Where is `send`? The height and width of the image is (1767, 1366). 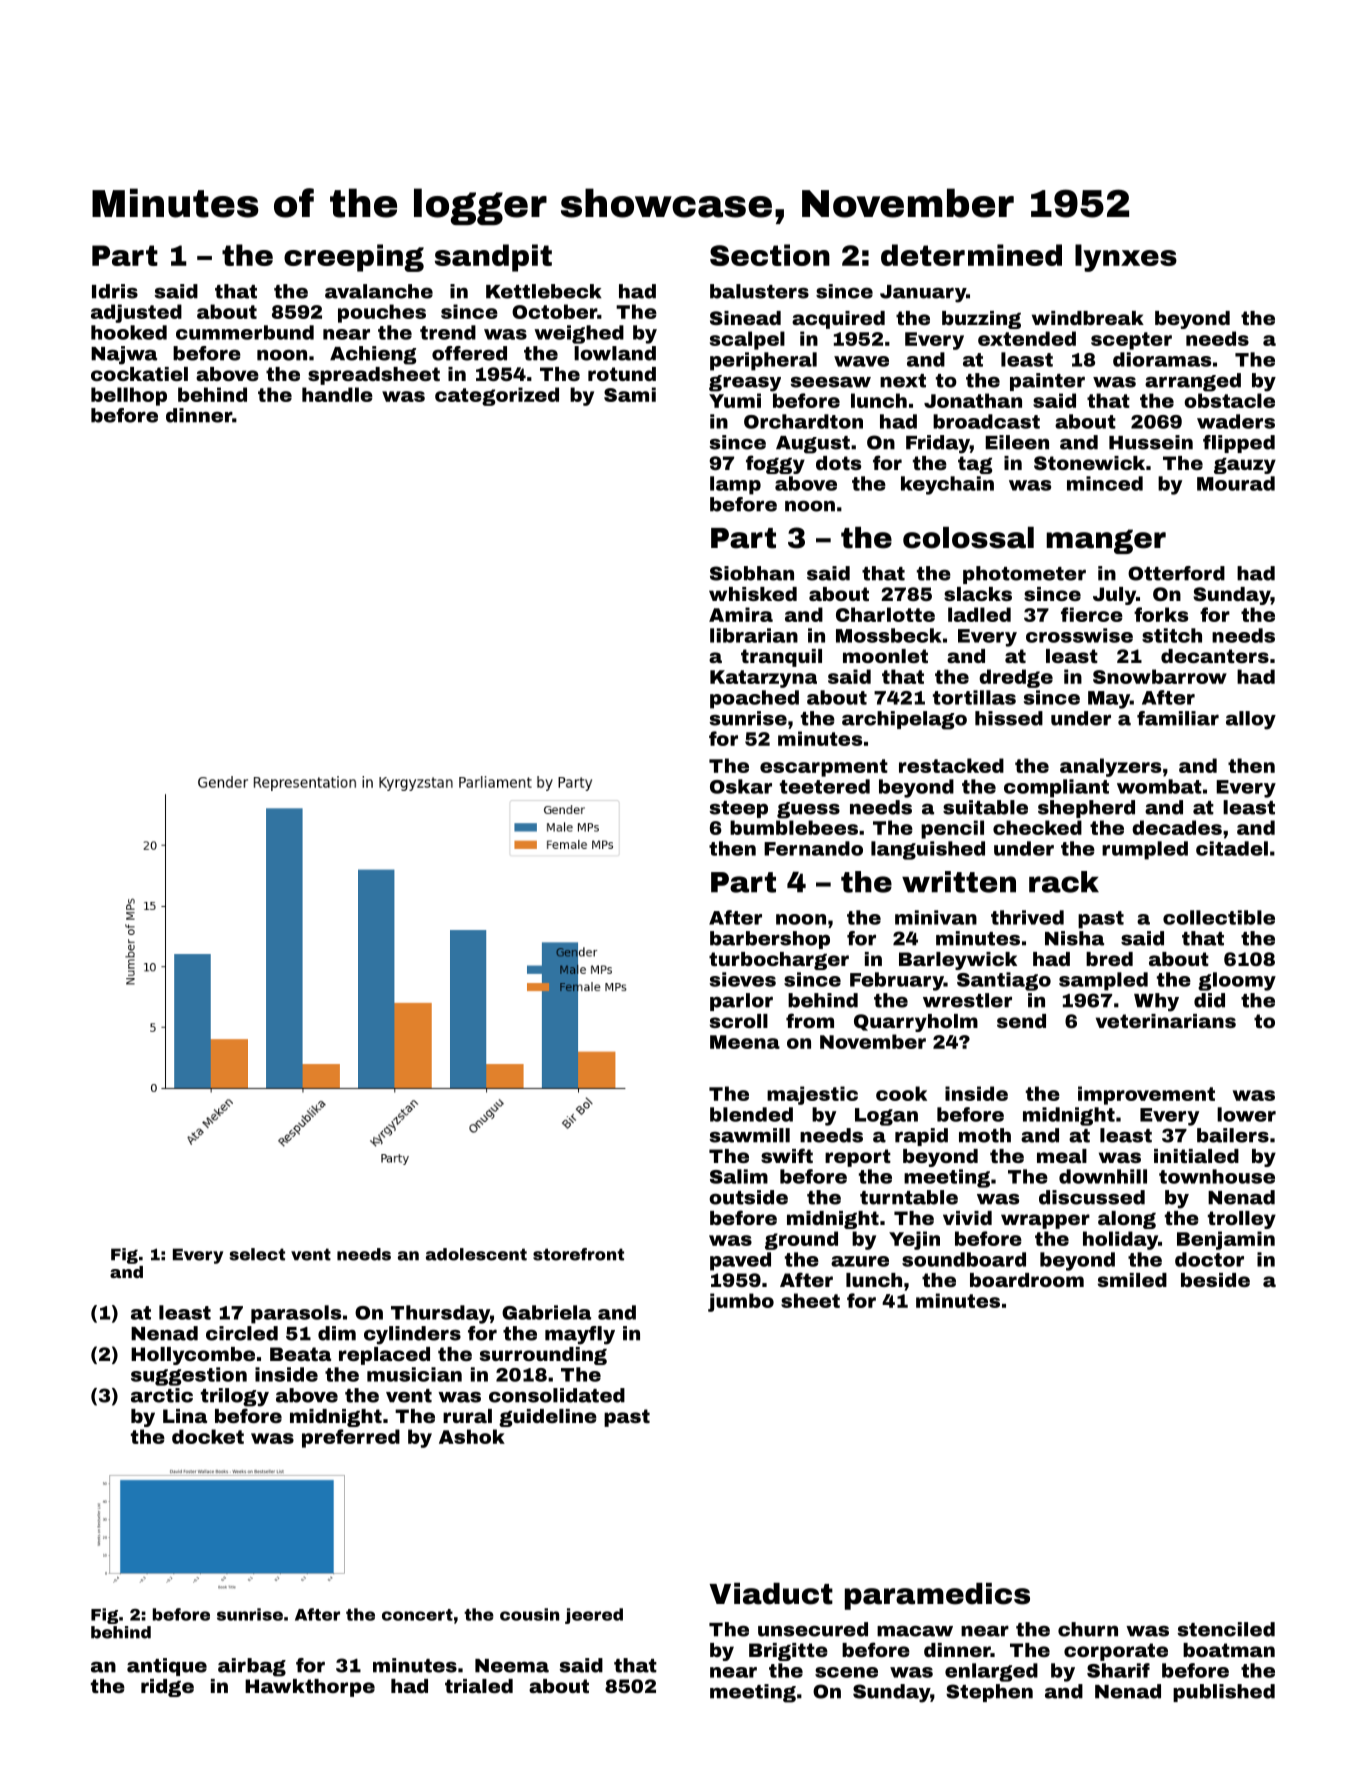 send is located at coordinates (1021, 1021).
